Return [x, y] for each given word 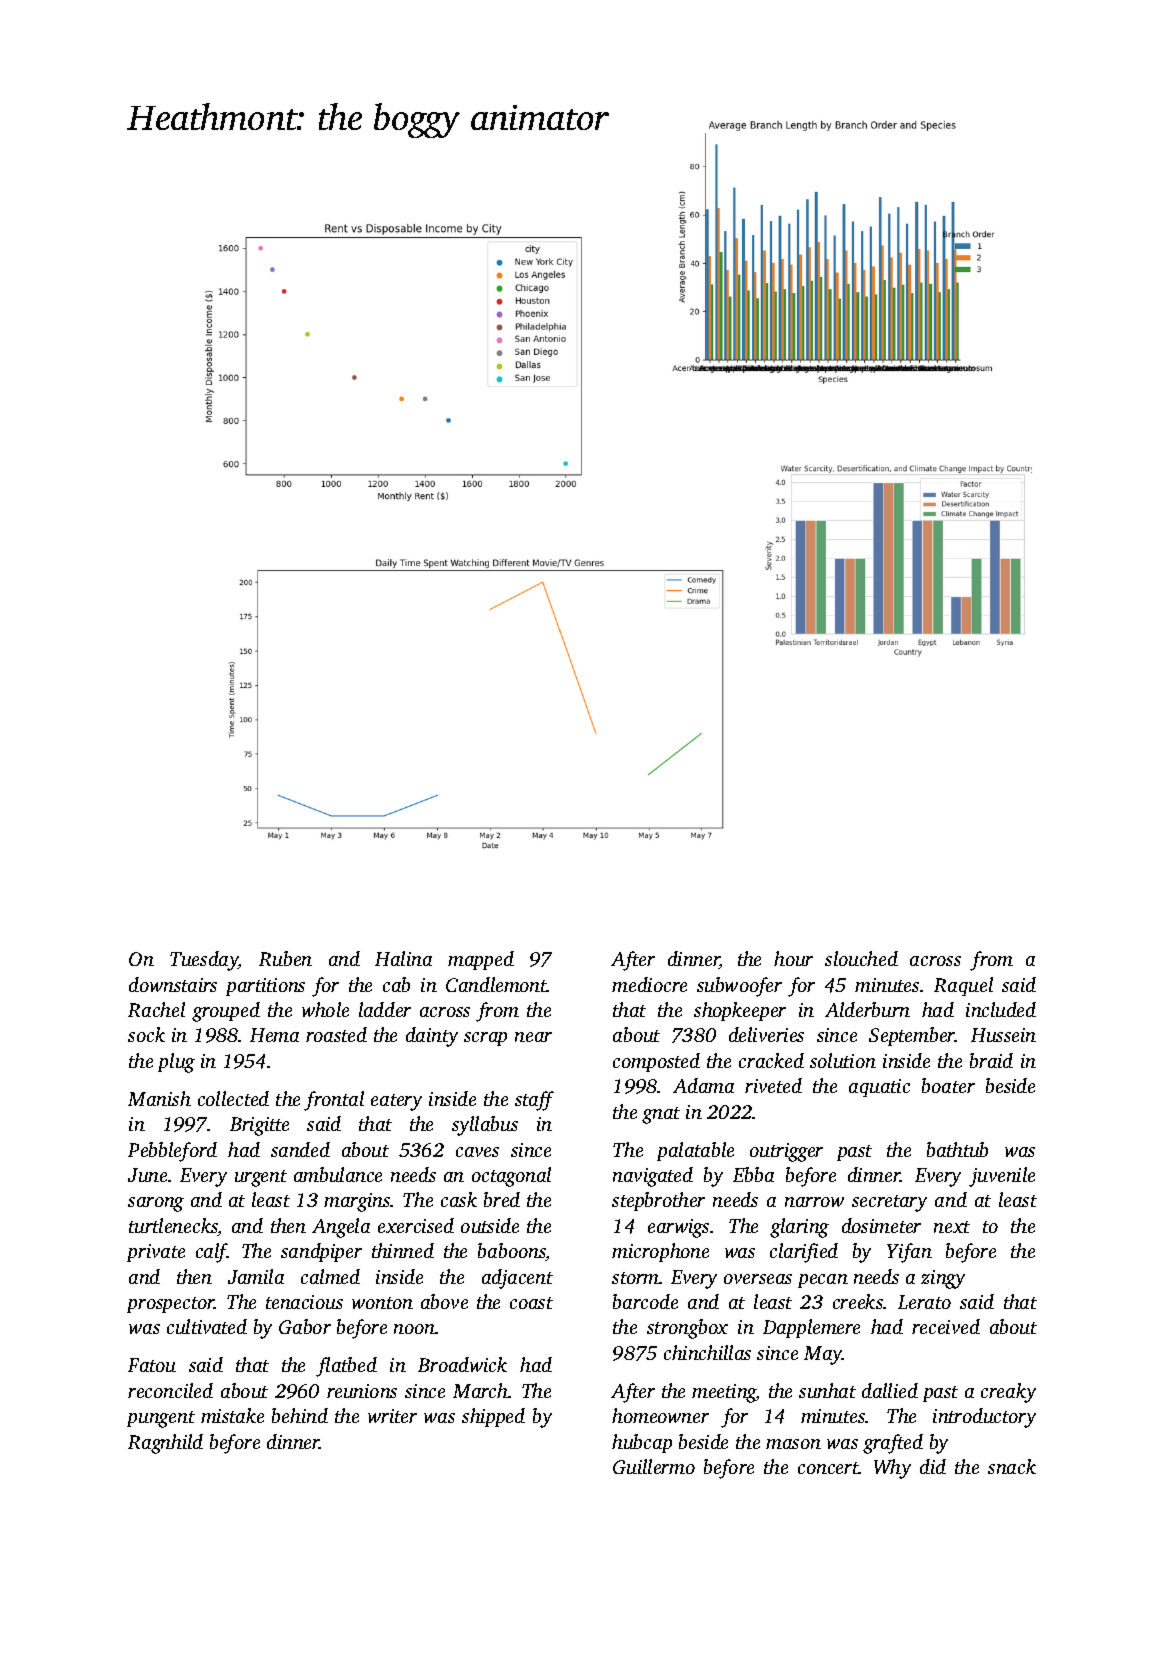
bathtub [957, 1149]
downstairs [173, 984]
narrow [814, 1202]
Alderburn [867, 1009]
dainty [432, 1037]
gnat [661, 1115]
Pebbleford [172, 1152]
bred [502, 1199]
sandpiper [321, 1252]
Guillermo [654, 1466]
